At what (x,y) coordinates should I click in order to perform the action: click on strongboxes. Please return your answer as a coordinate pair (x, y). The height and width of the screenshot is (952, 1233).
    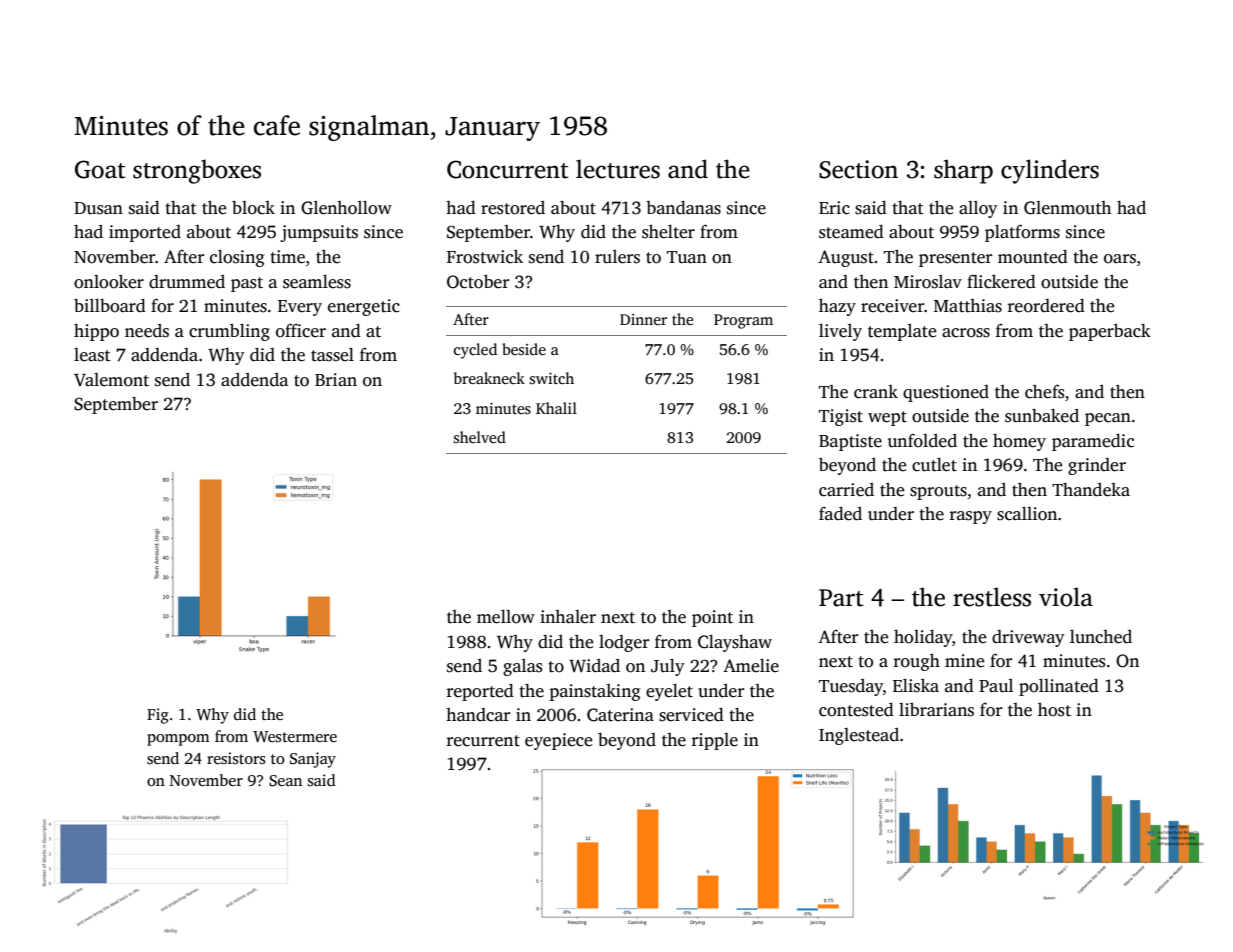
    Looking at the image, I should click on (197, 171).
